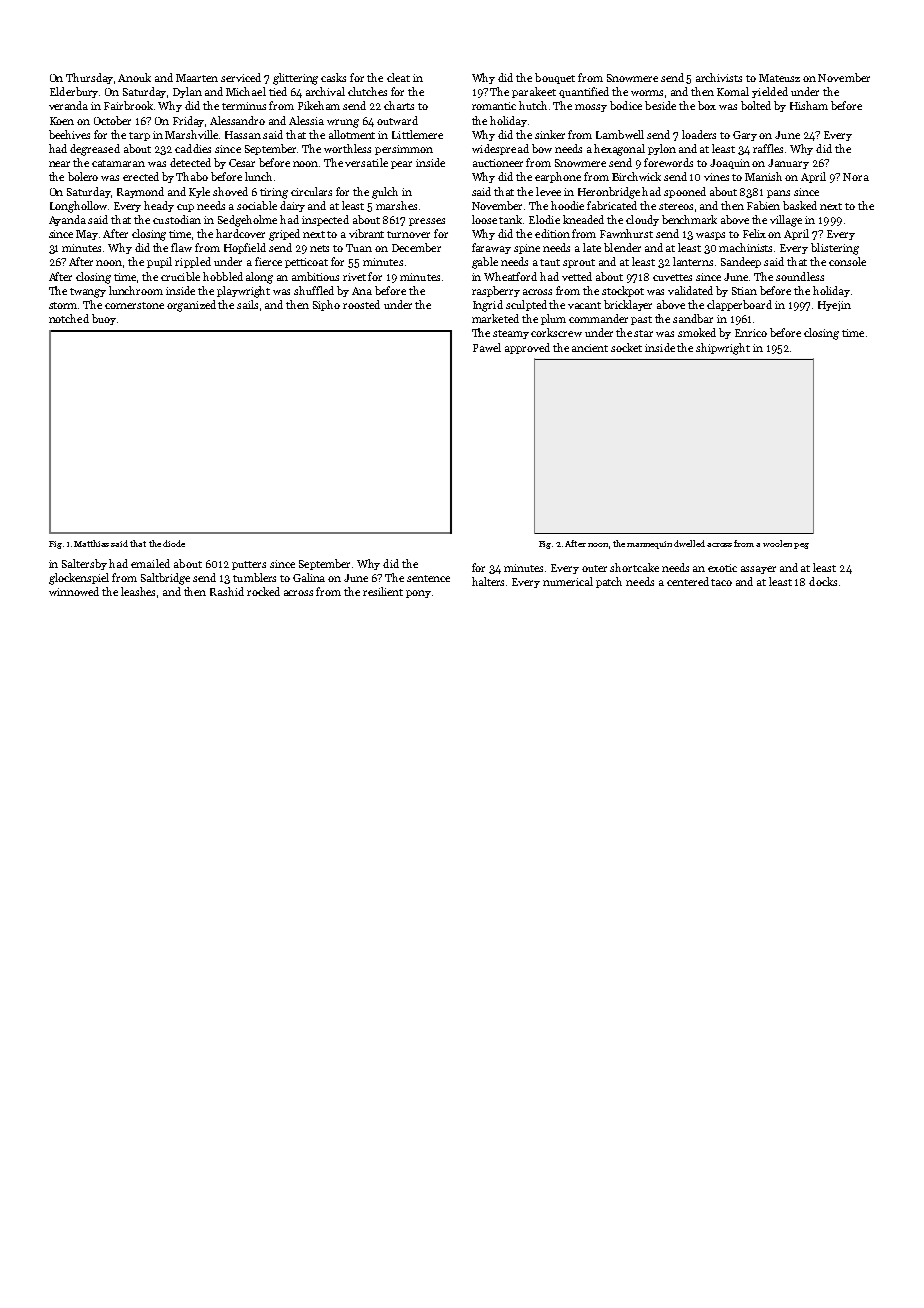 This screenshot has height=1308, width=924. Describe the element at coordinates (242, 163) in the screenshot. I see `Cesar` at that location.
